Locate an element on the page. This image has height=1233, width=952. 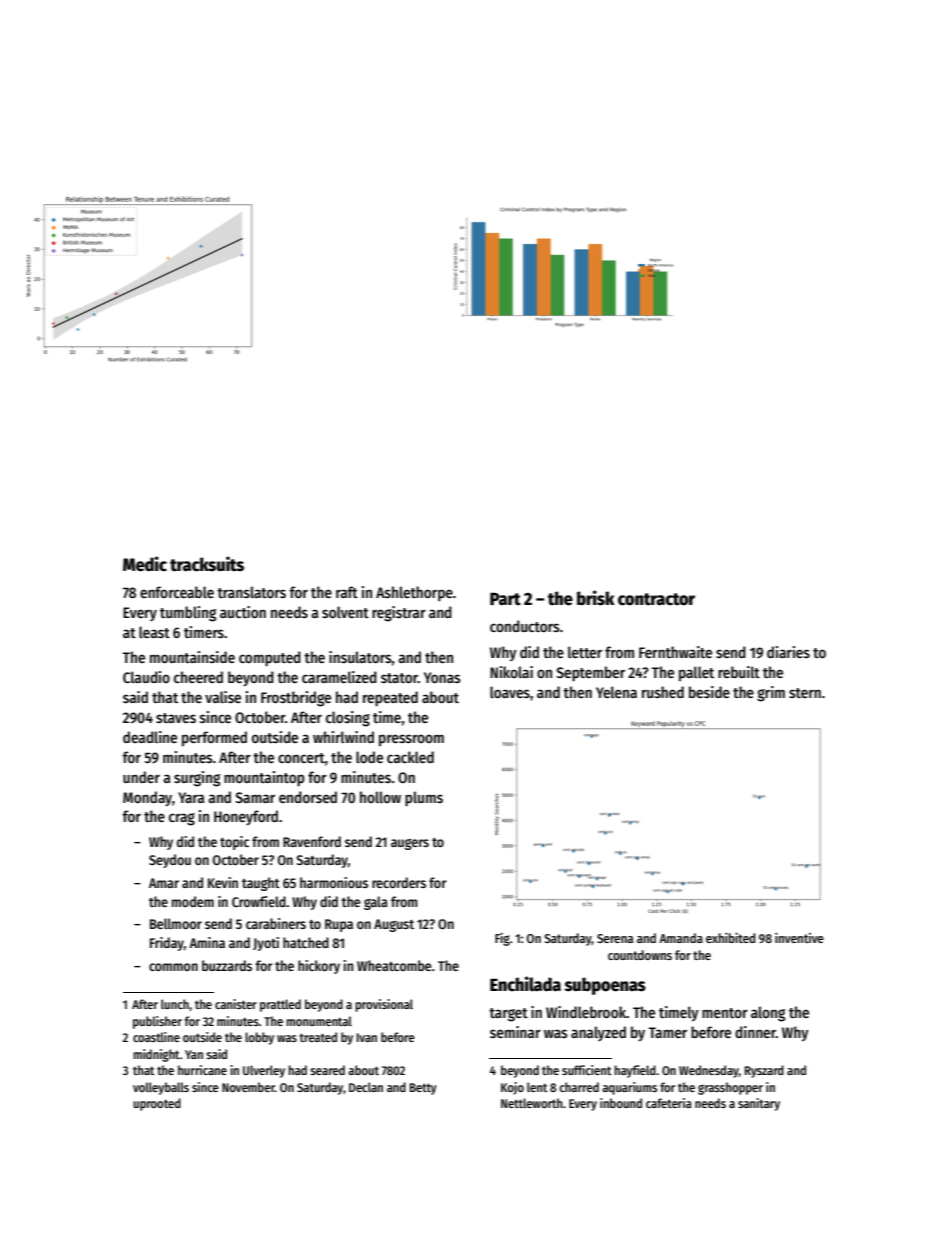
publisher is located at coordinates (157, 1022).
